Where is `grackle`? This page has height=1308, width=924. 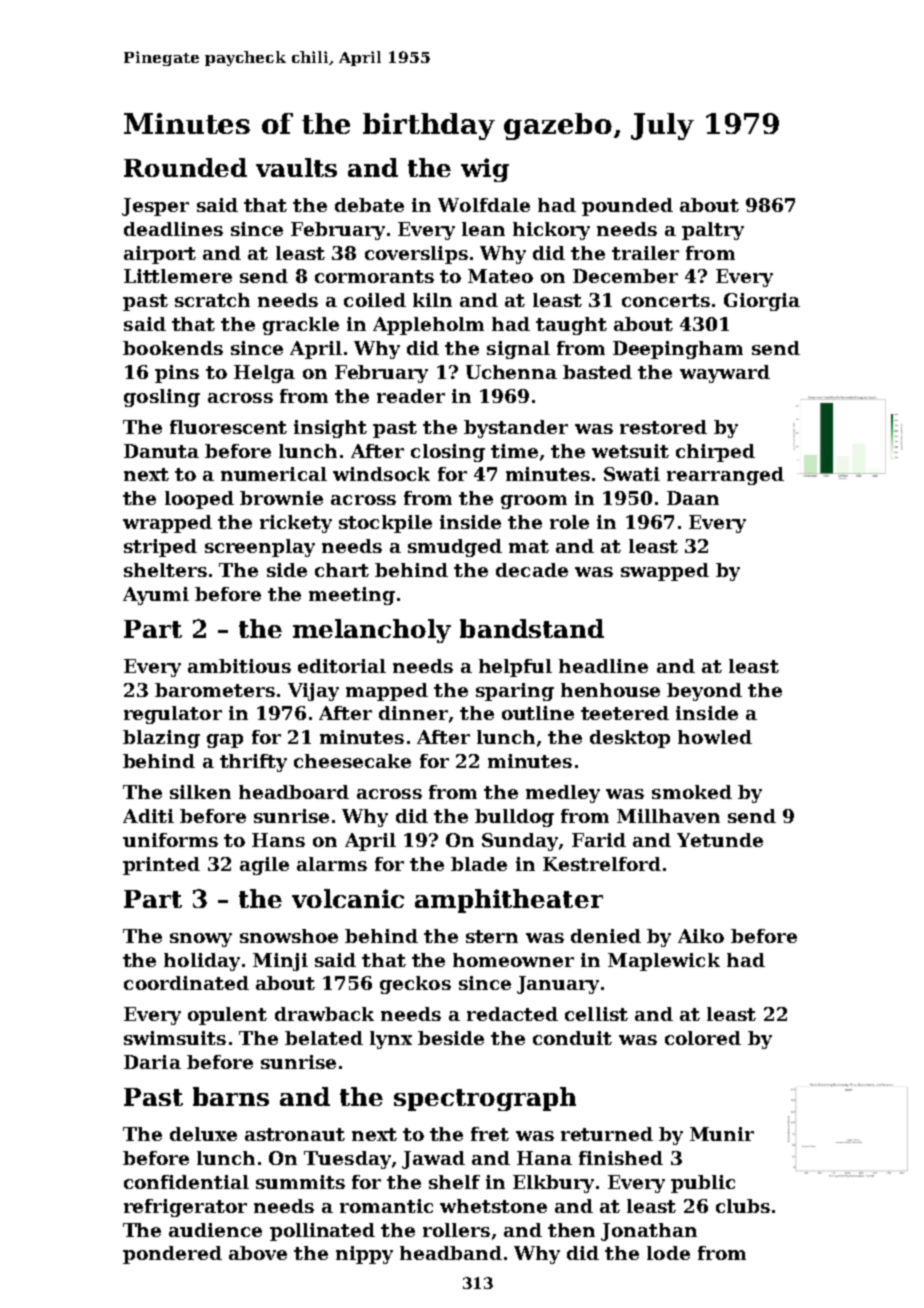
grackle is located at coordinates (301, 326).
